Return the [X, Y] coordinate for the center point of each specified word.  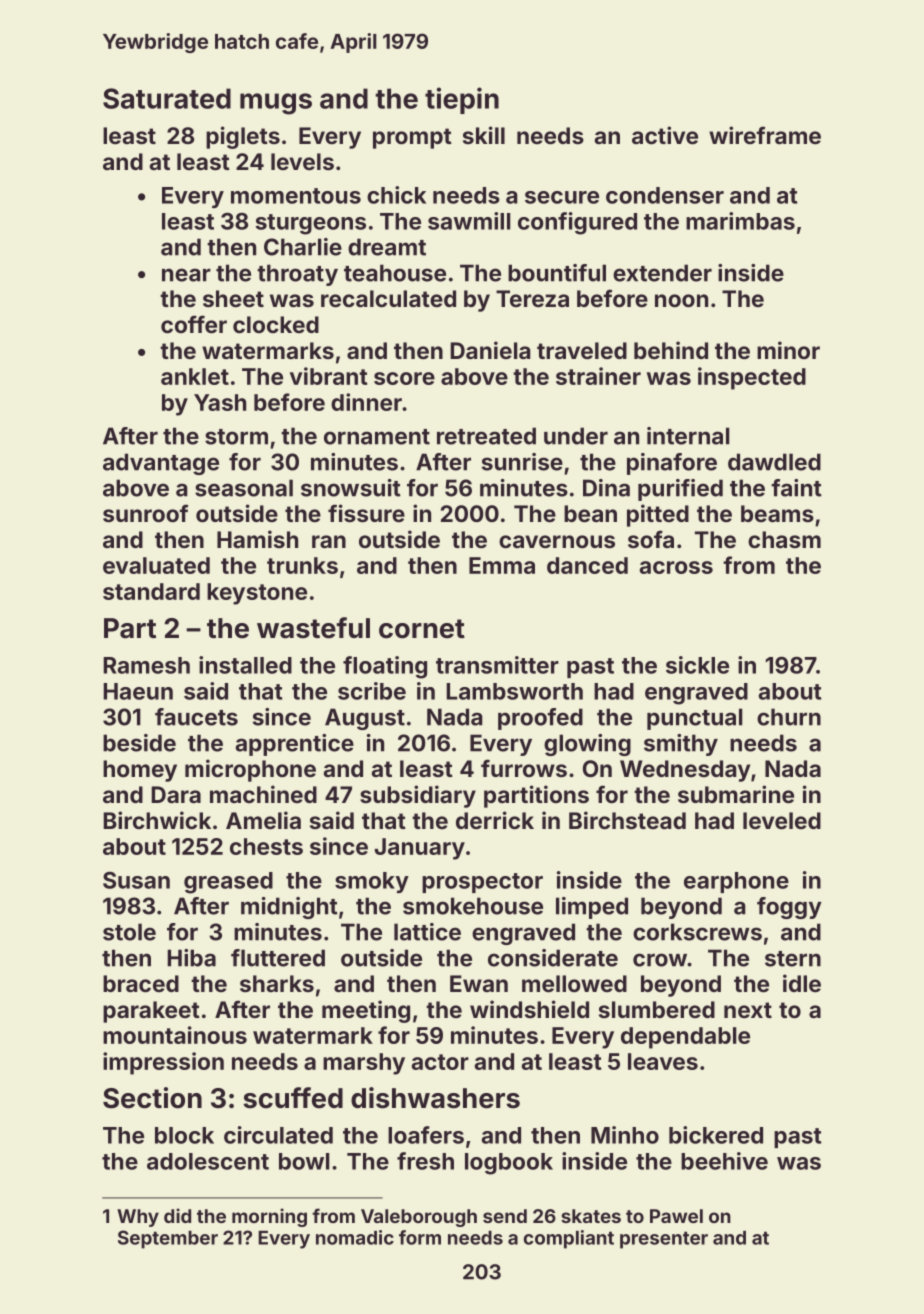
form [420, 1237]
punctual [694, 719]
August [365, 719]
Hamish [257, 539]
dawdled [774, 462]
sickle [697, 665]
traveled [582, 350]
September [168, 1239]
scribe [372, 691]
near [186, 275]
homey [140, 771]
